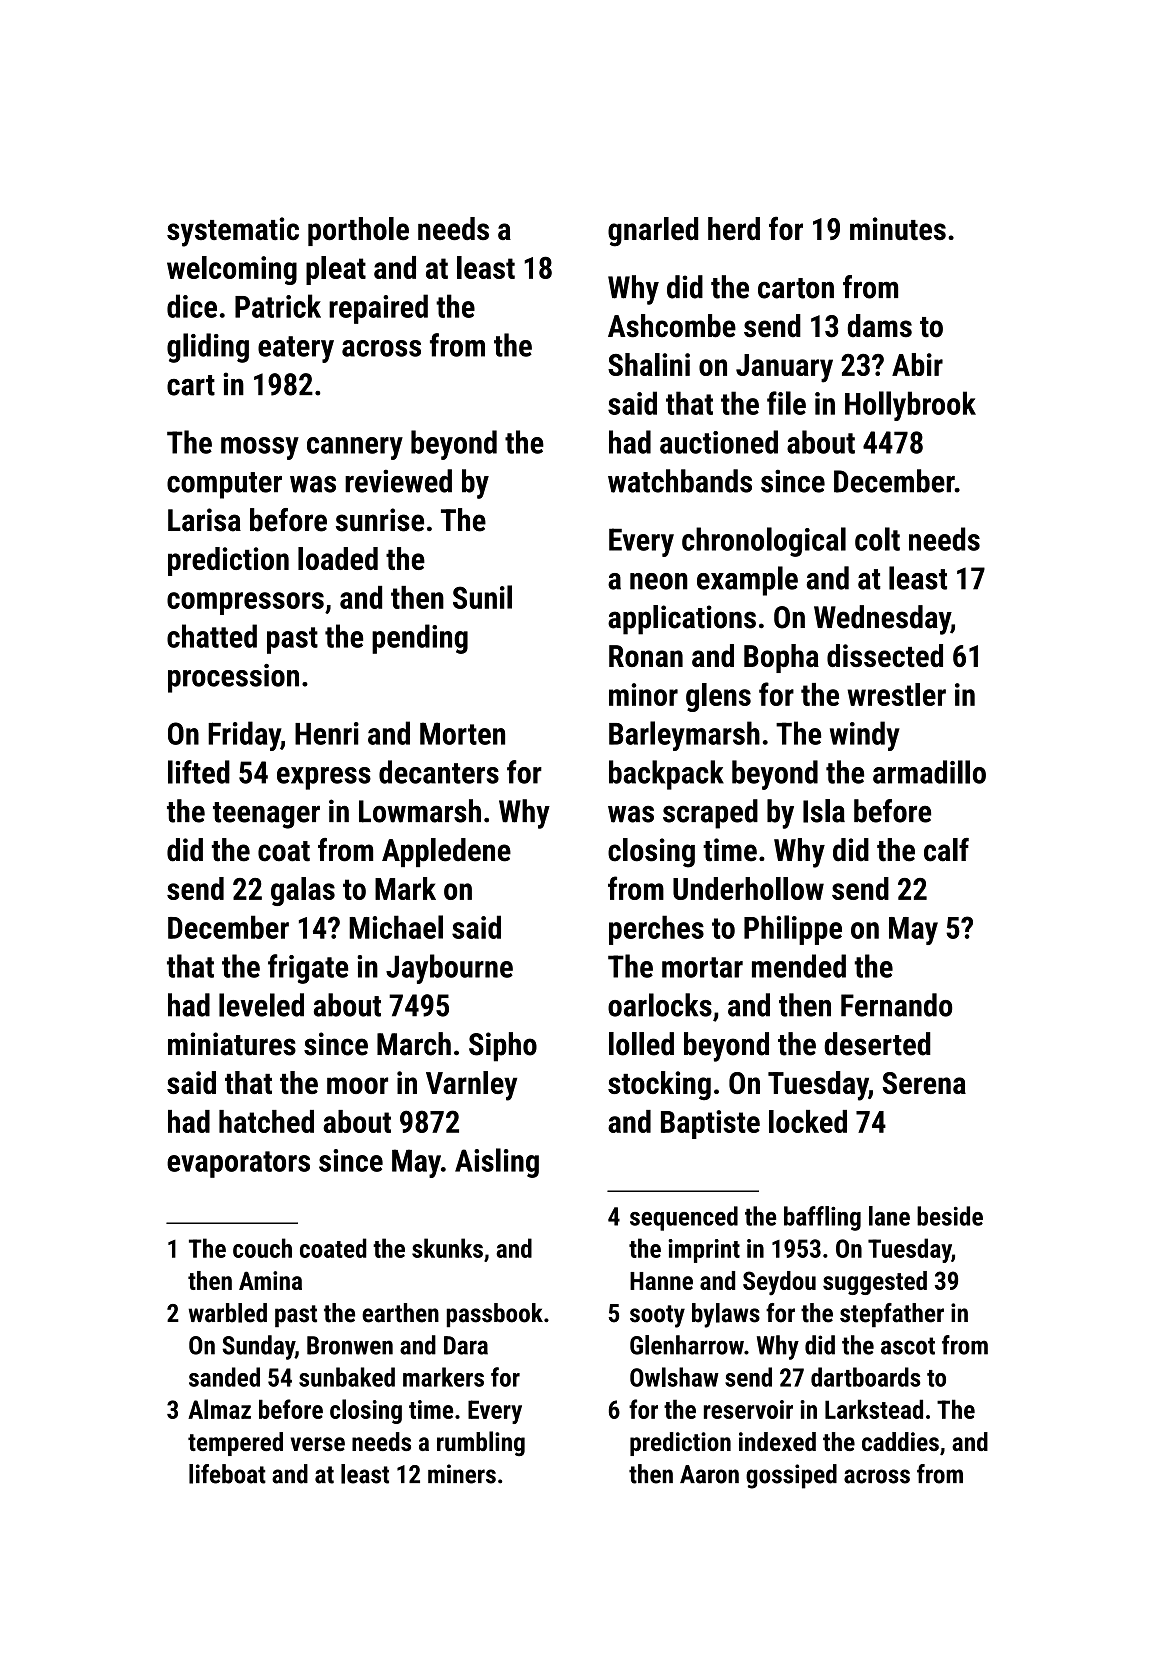 The width and height of the screenshot is (1165, 1654). Describe the element at coordinates (917, 364) in the screenshot. I see `Abir` at that location.
